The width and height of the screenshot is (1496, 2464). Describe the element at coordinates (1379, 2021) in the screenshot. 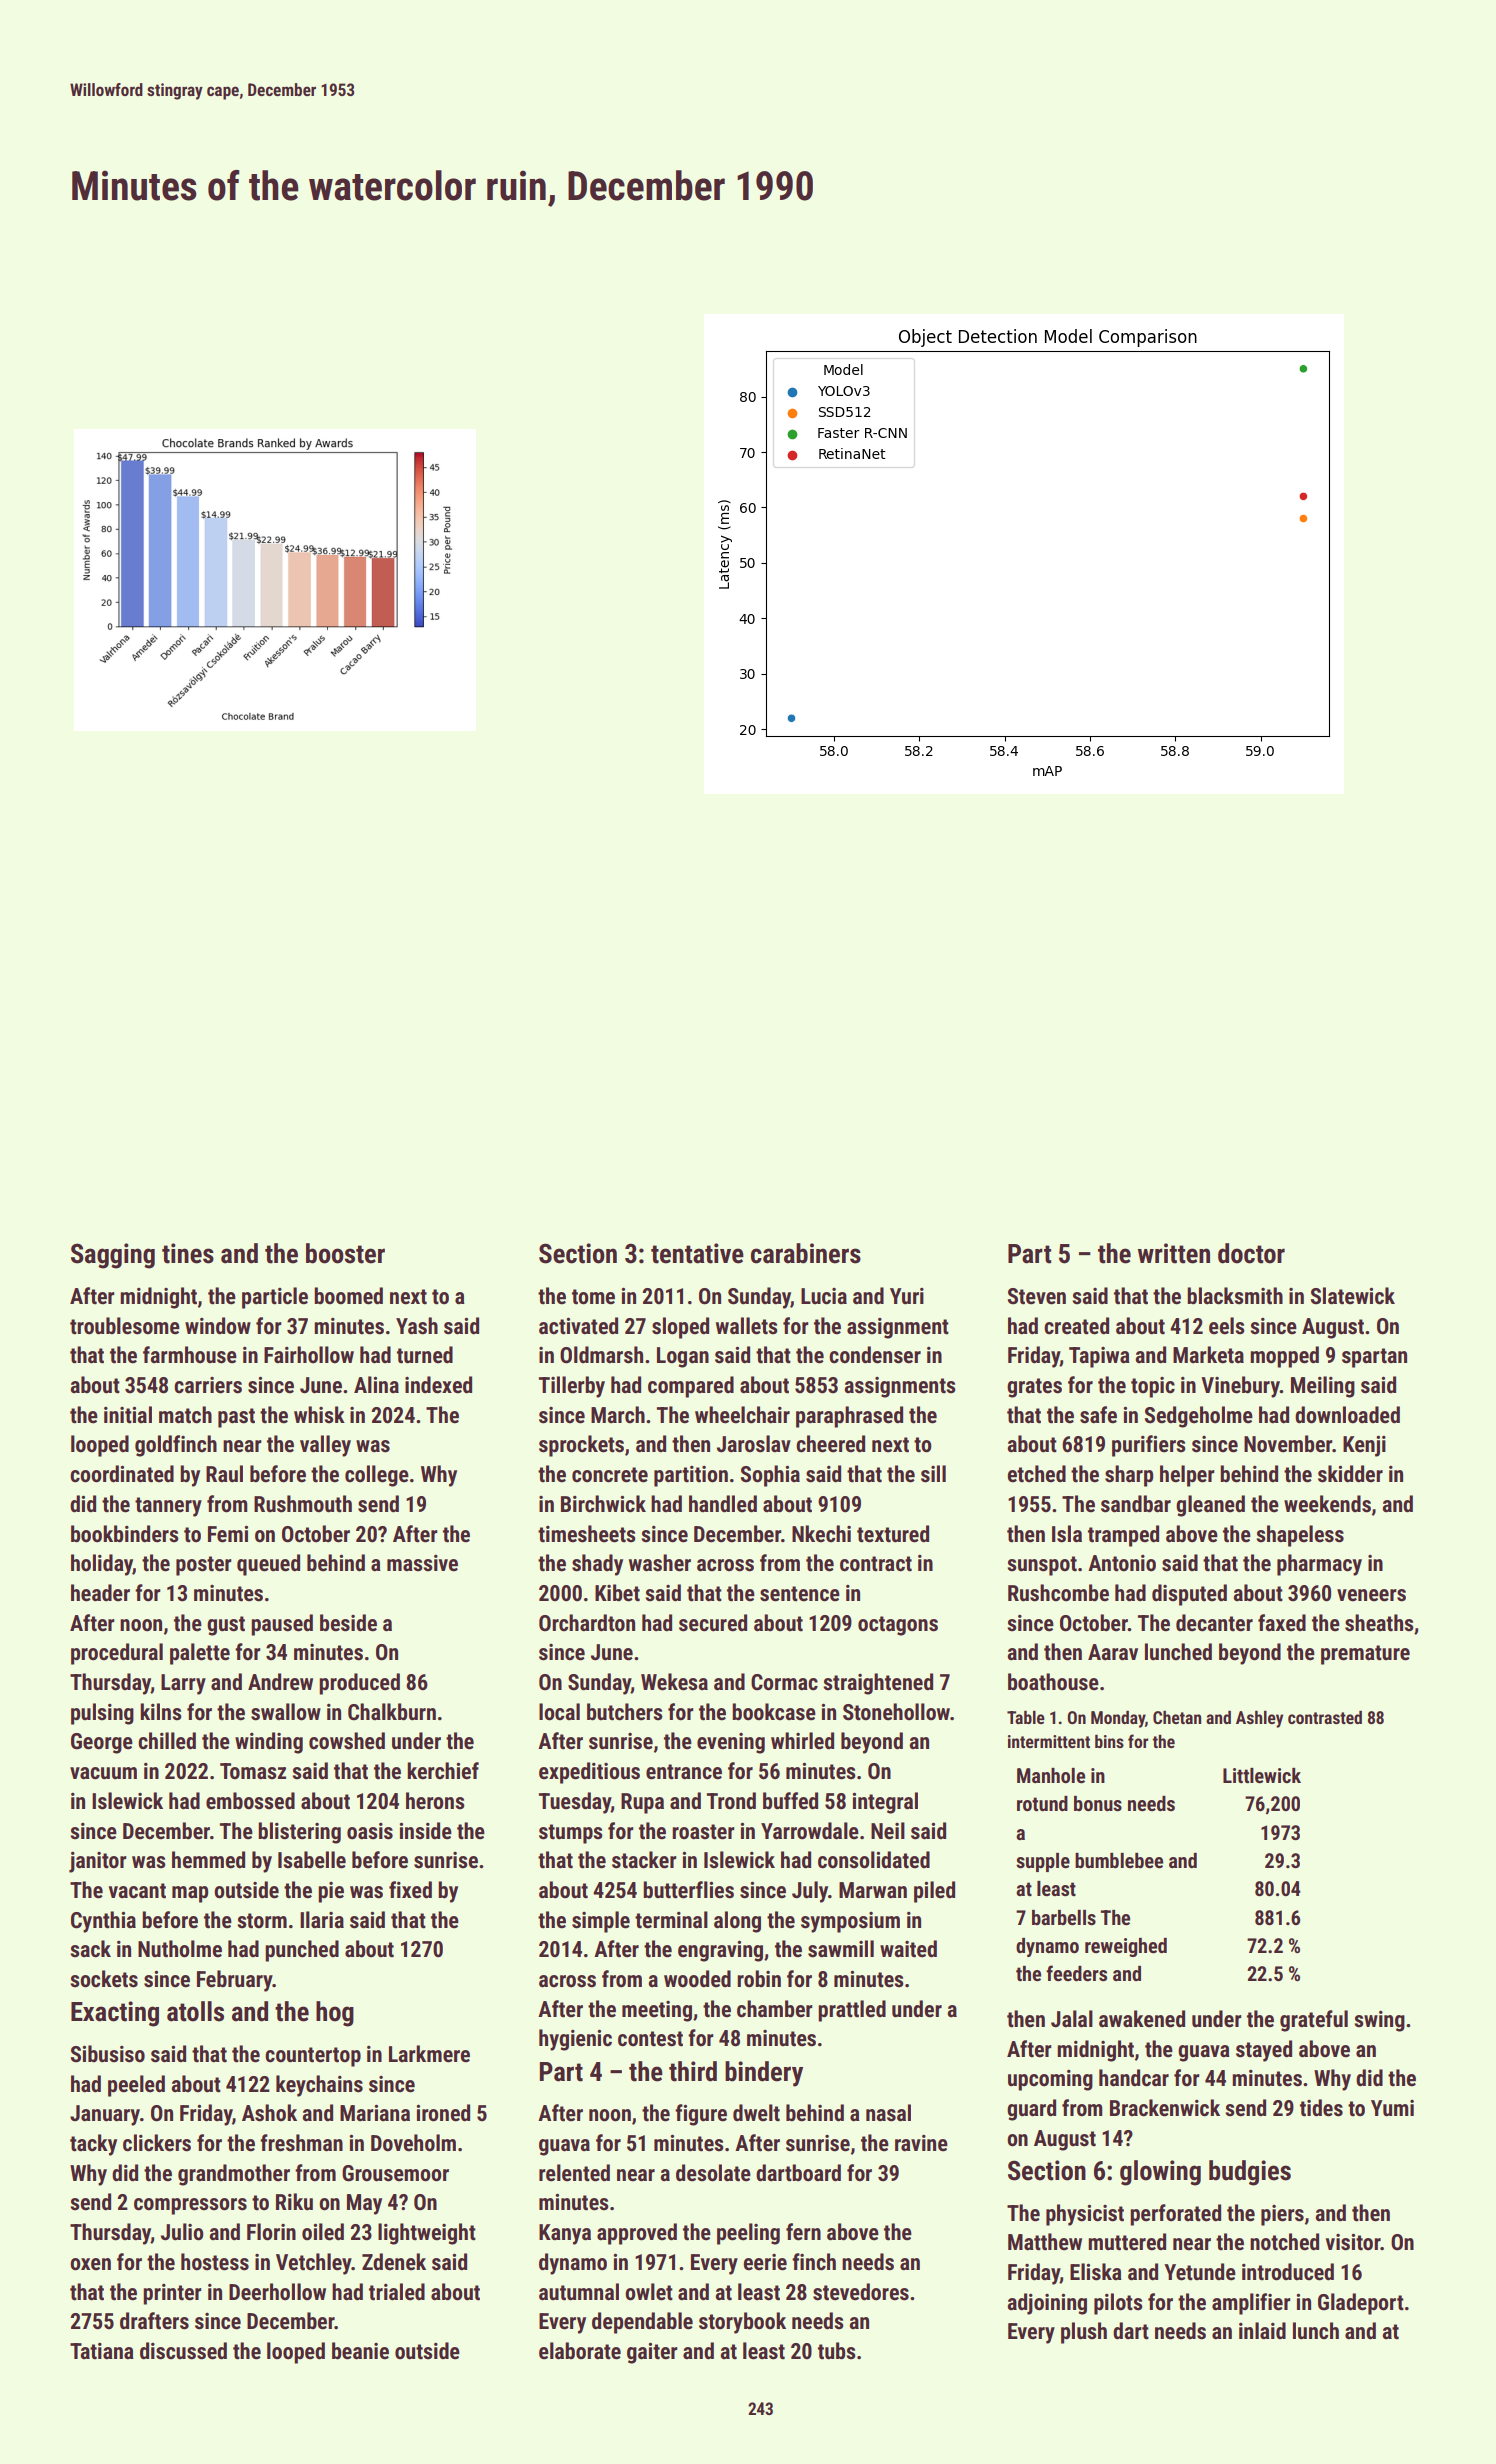

I see `swing` at that location.
